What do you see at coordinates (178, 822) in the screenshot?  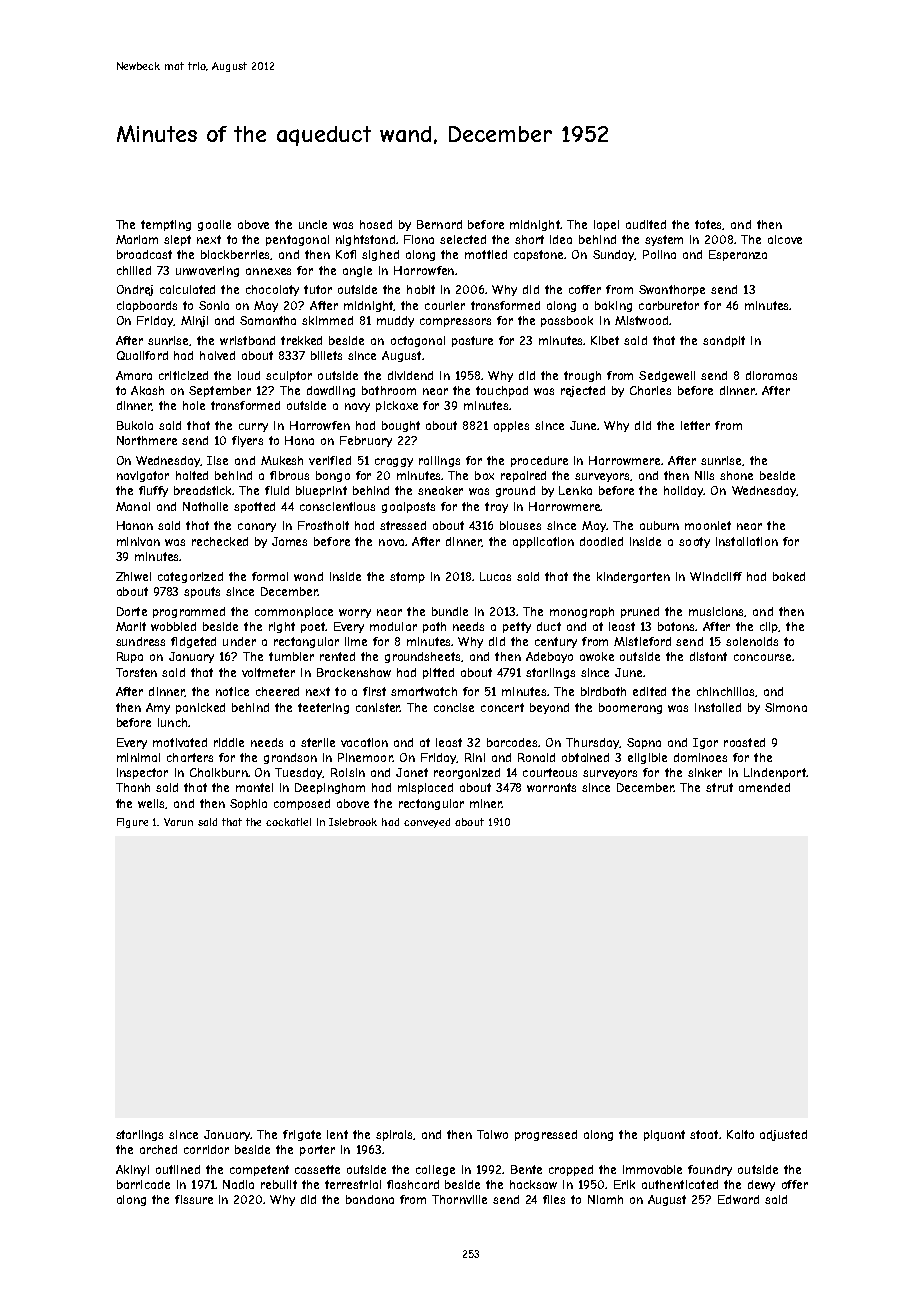 I see `Varun` at bounding box center [178, 822].
